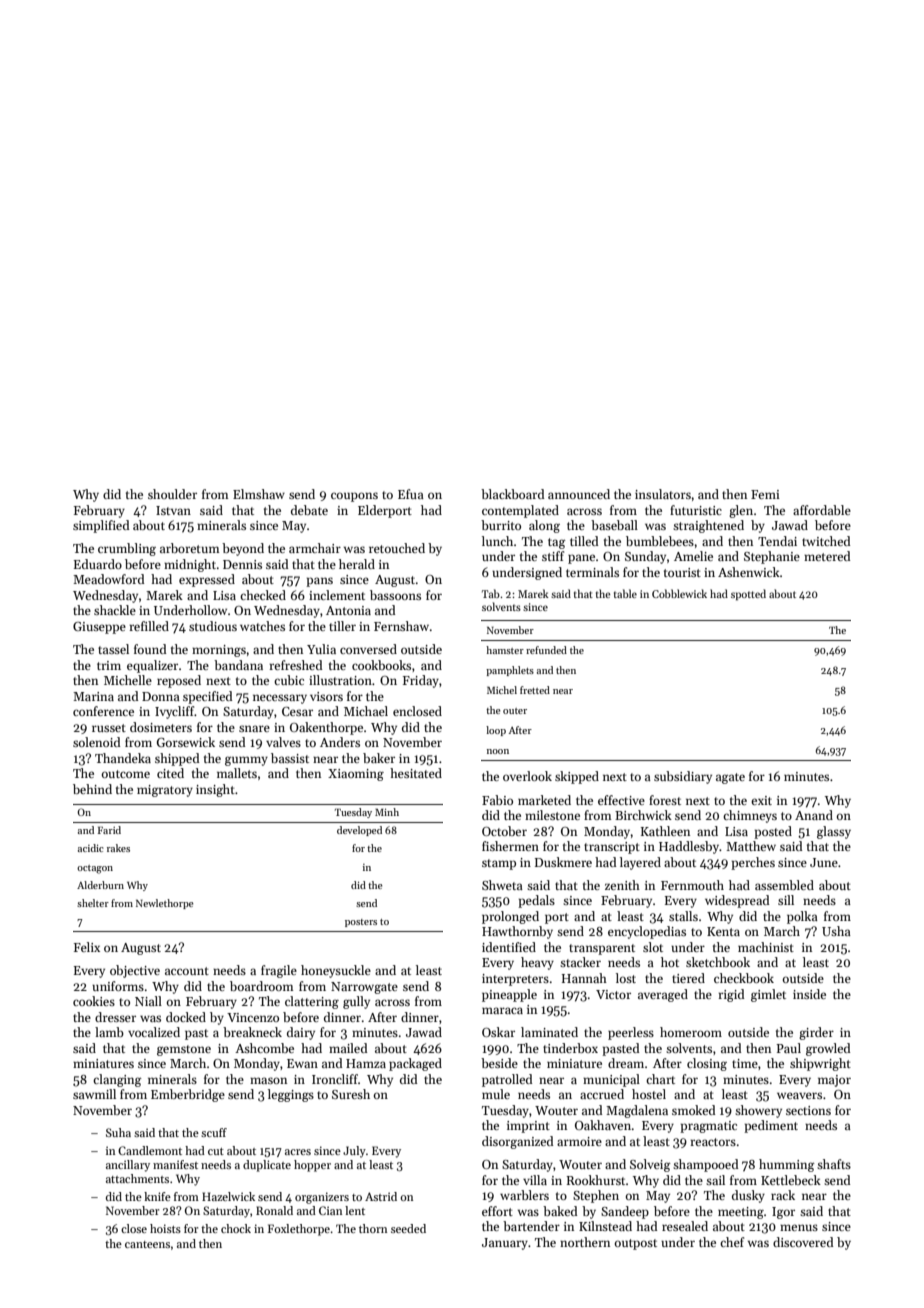  Describe the element at coordinates (745, 1063) in the page. I see `time` at that location.
